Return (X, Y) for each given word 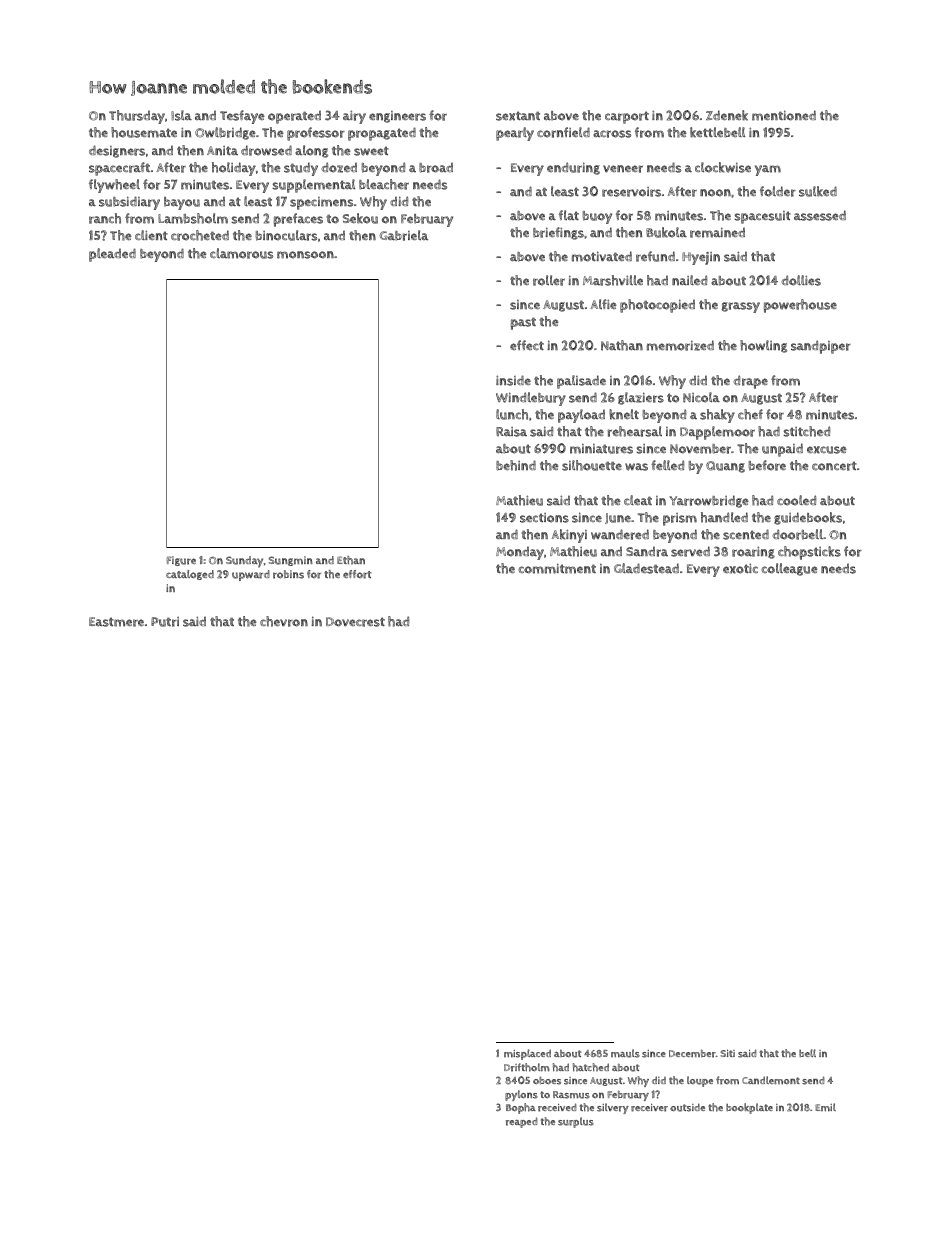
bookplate (749, 1108)
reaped (522, 1122)
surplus (576, 1122)
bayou (182, 203)
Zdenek (727, 115)
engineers (397, 117)
